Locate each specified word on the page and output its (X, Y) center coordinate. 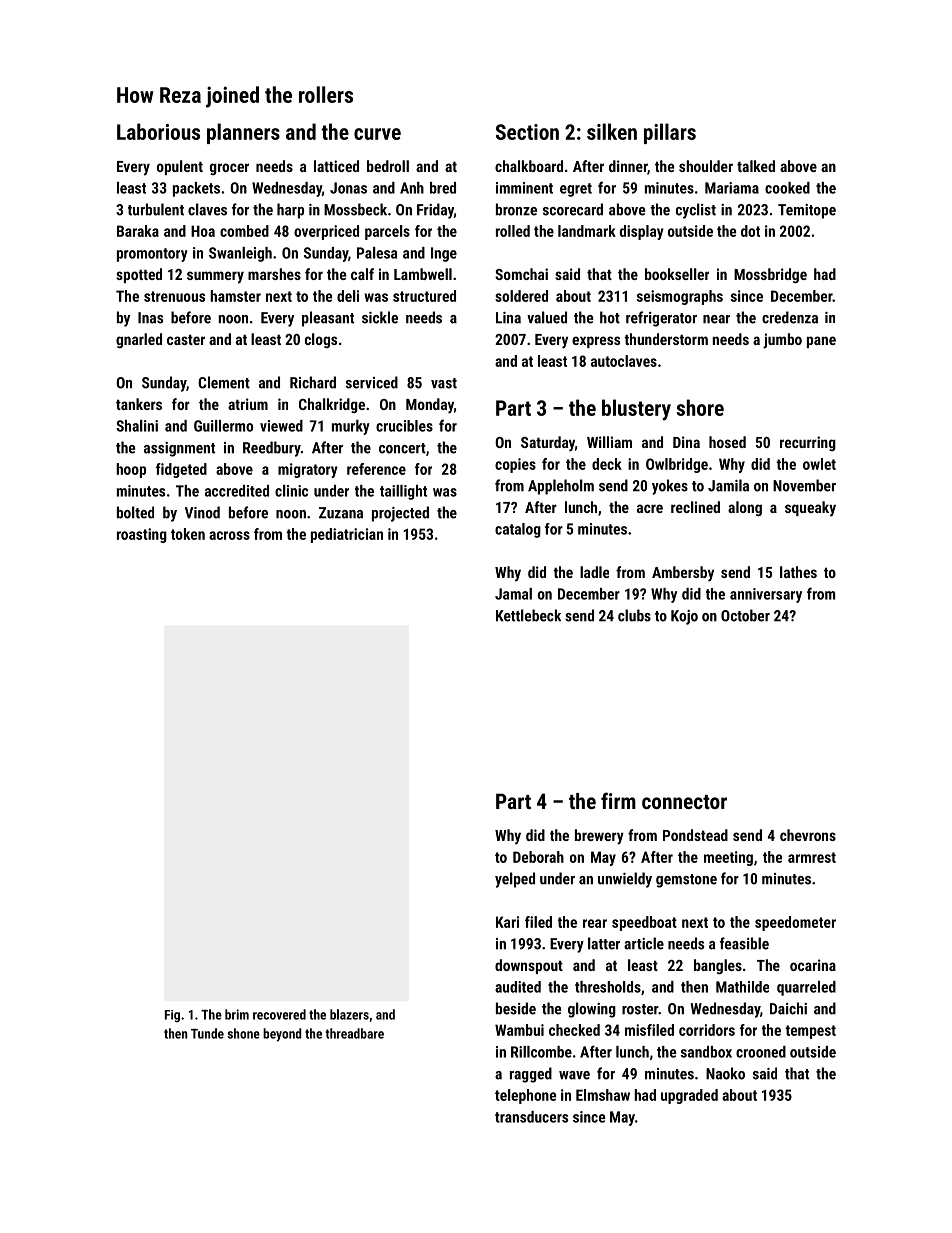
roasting (142, 535)
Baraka (138, 231)
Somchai (521, 274)
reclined (695, 507)
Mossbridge (770, 275)
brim (237, 1014)
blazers (349, 1014)
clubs (634, 615)
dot (750, 231)
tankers (139, 404)
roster (640, 1009)
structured (424, 296)
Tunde (207, 1033)
